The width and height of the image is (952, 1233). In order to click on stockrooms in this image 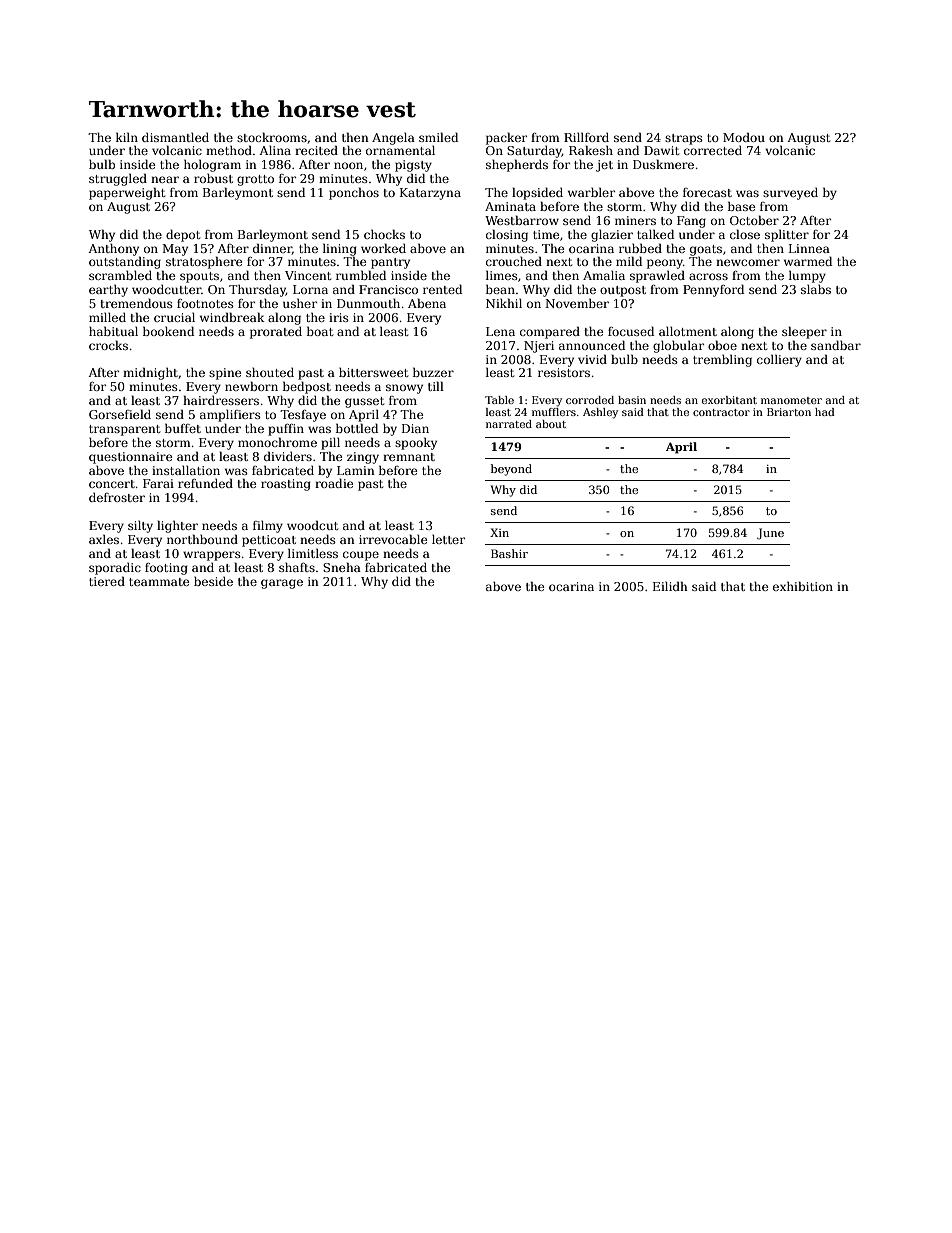, I will do `click(272, 137)`.
